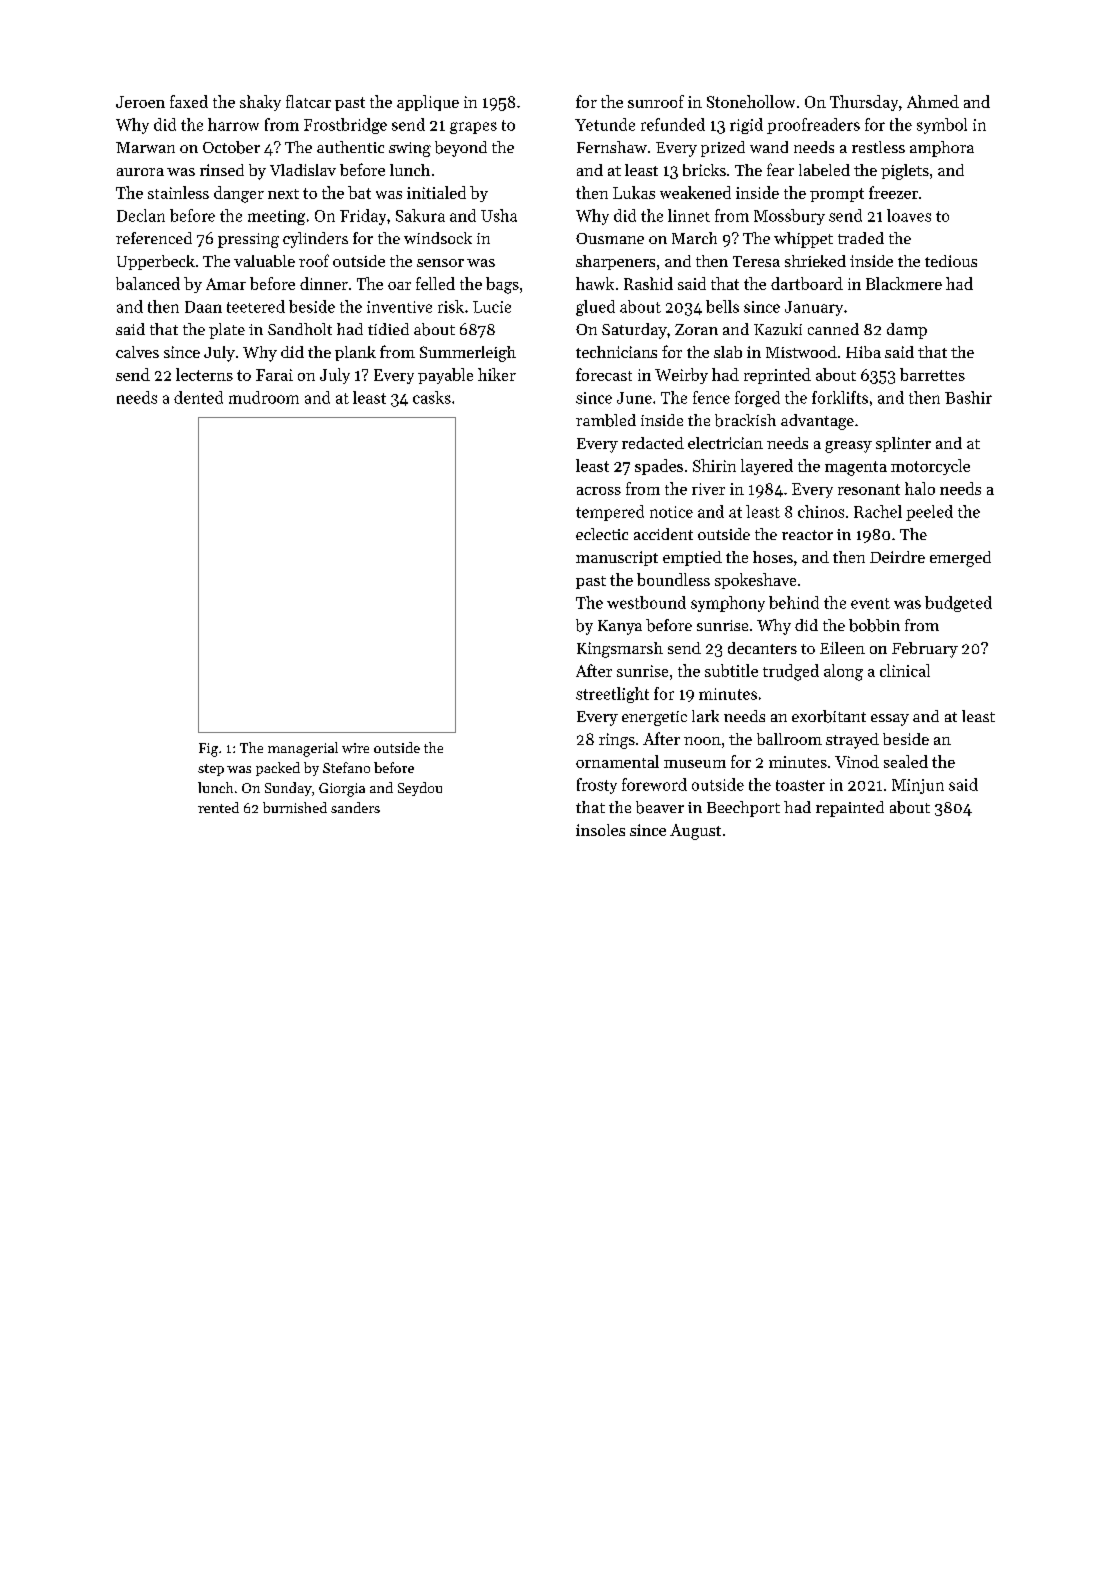 The image size is (1114, 1575). I want to click on packed, so click(278, 769).
